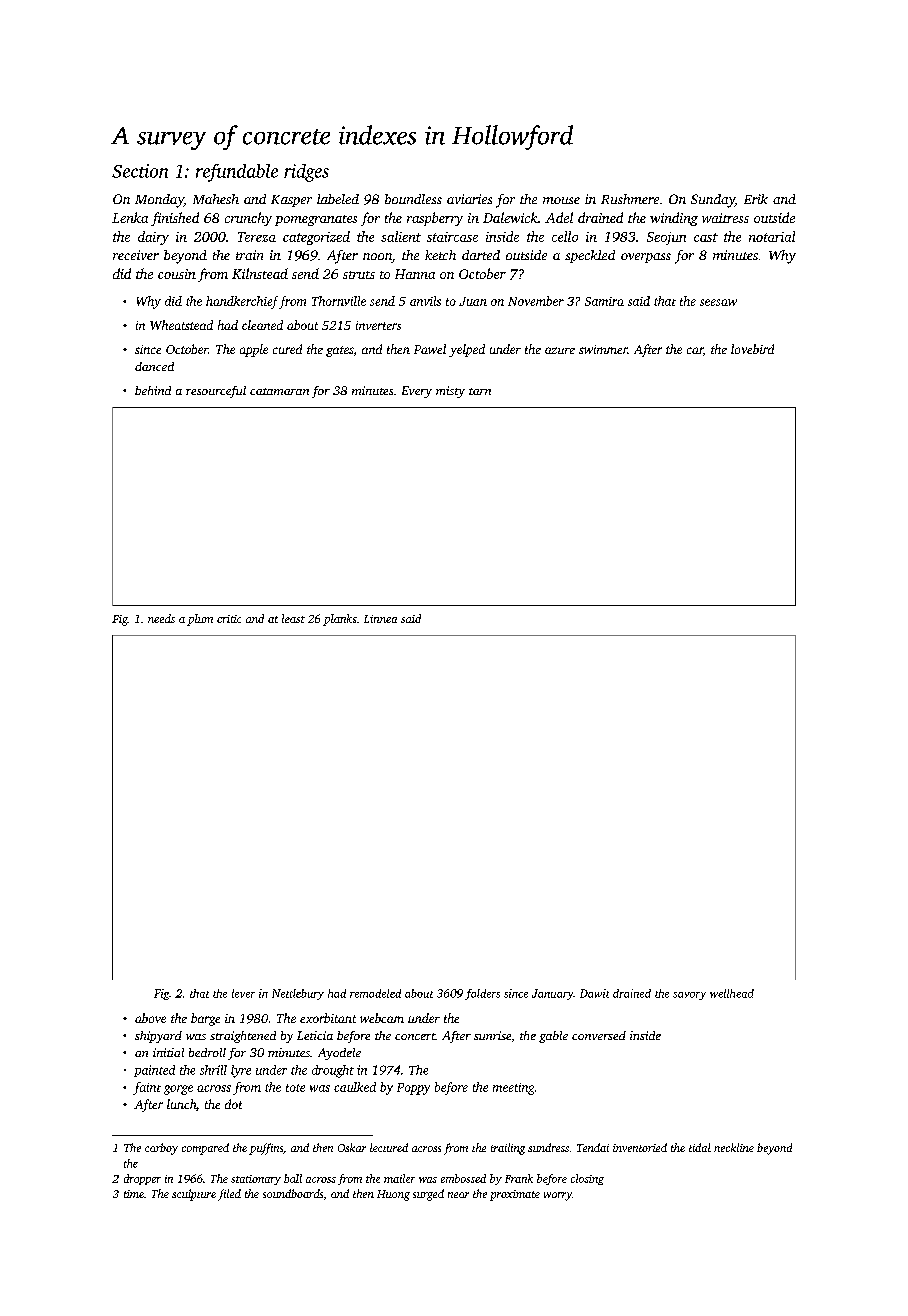 Image resolution: width=908 pixels, height=1316 pixels. I want to click on Dawit, so click(594, 993).
